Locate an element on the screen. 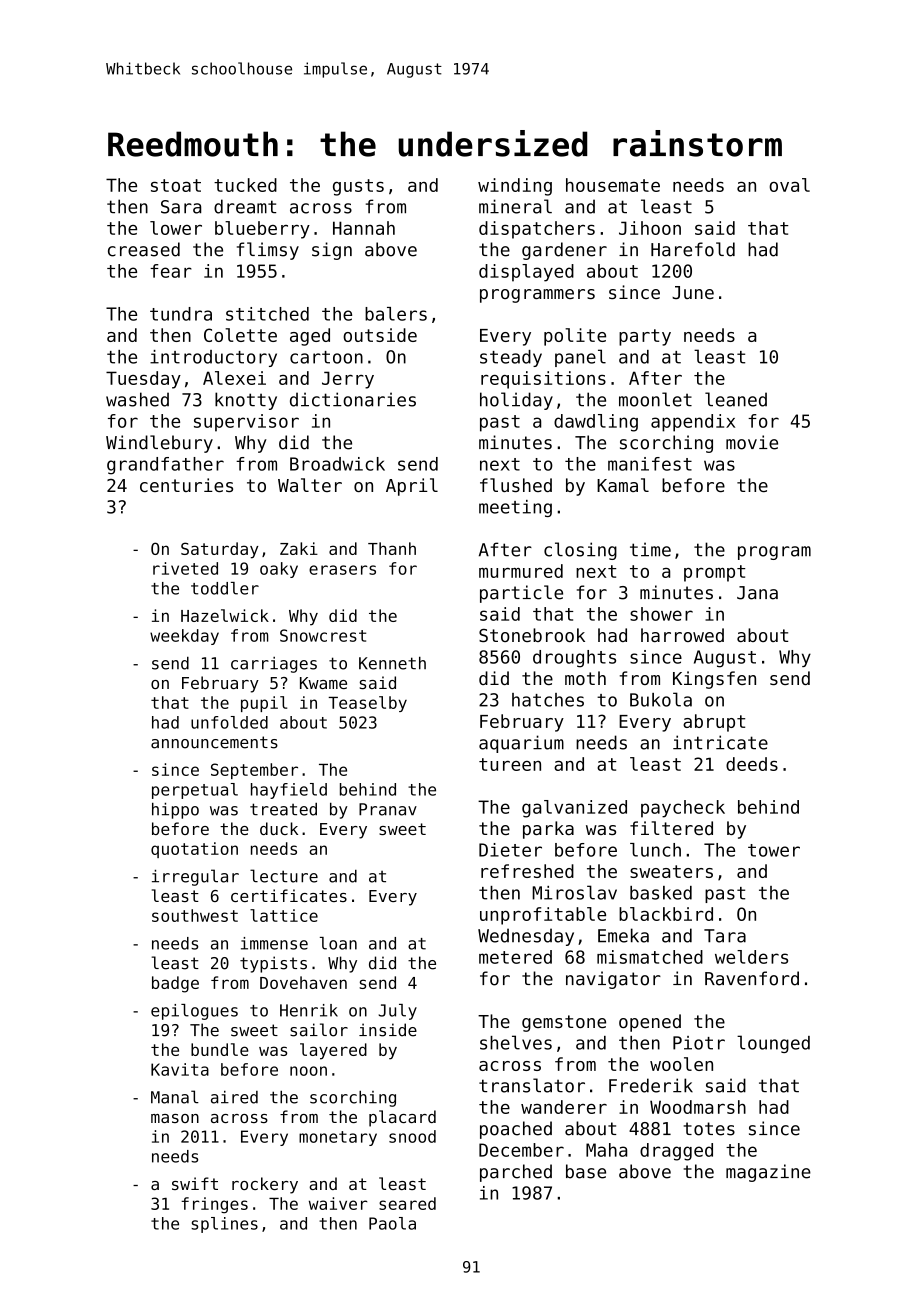  Broadwick is located at coordinates (337, 464).
